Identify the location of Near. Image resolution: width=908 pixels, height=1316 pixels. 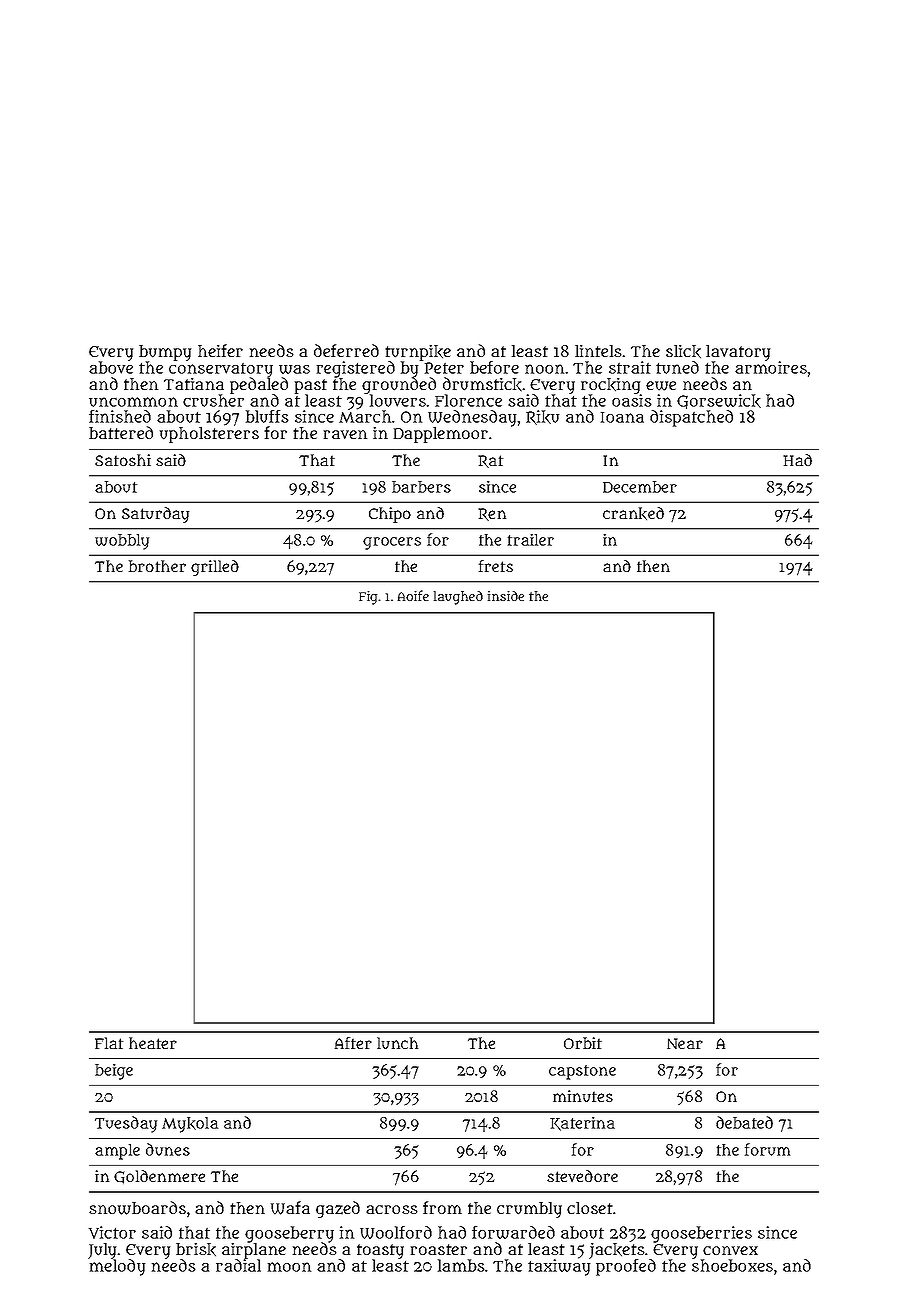
(685, 1043).
